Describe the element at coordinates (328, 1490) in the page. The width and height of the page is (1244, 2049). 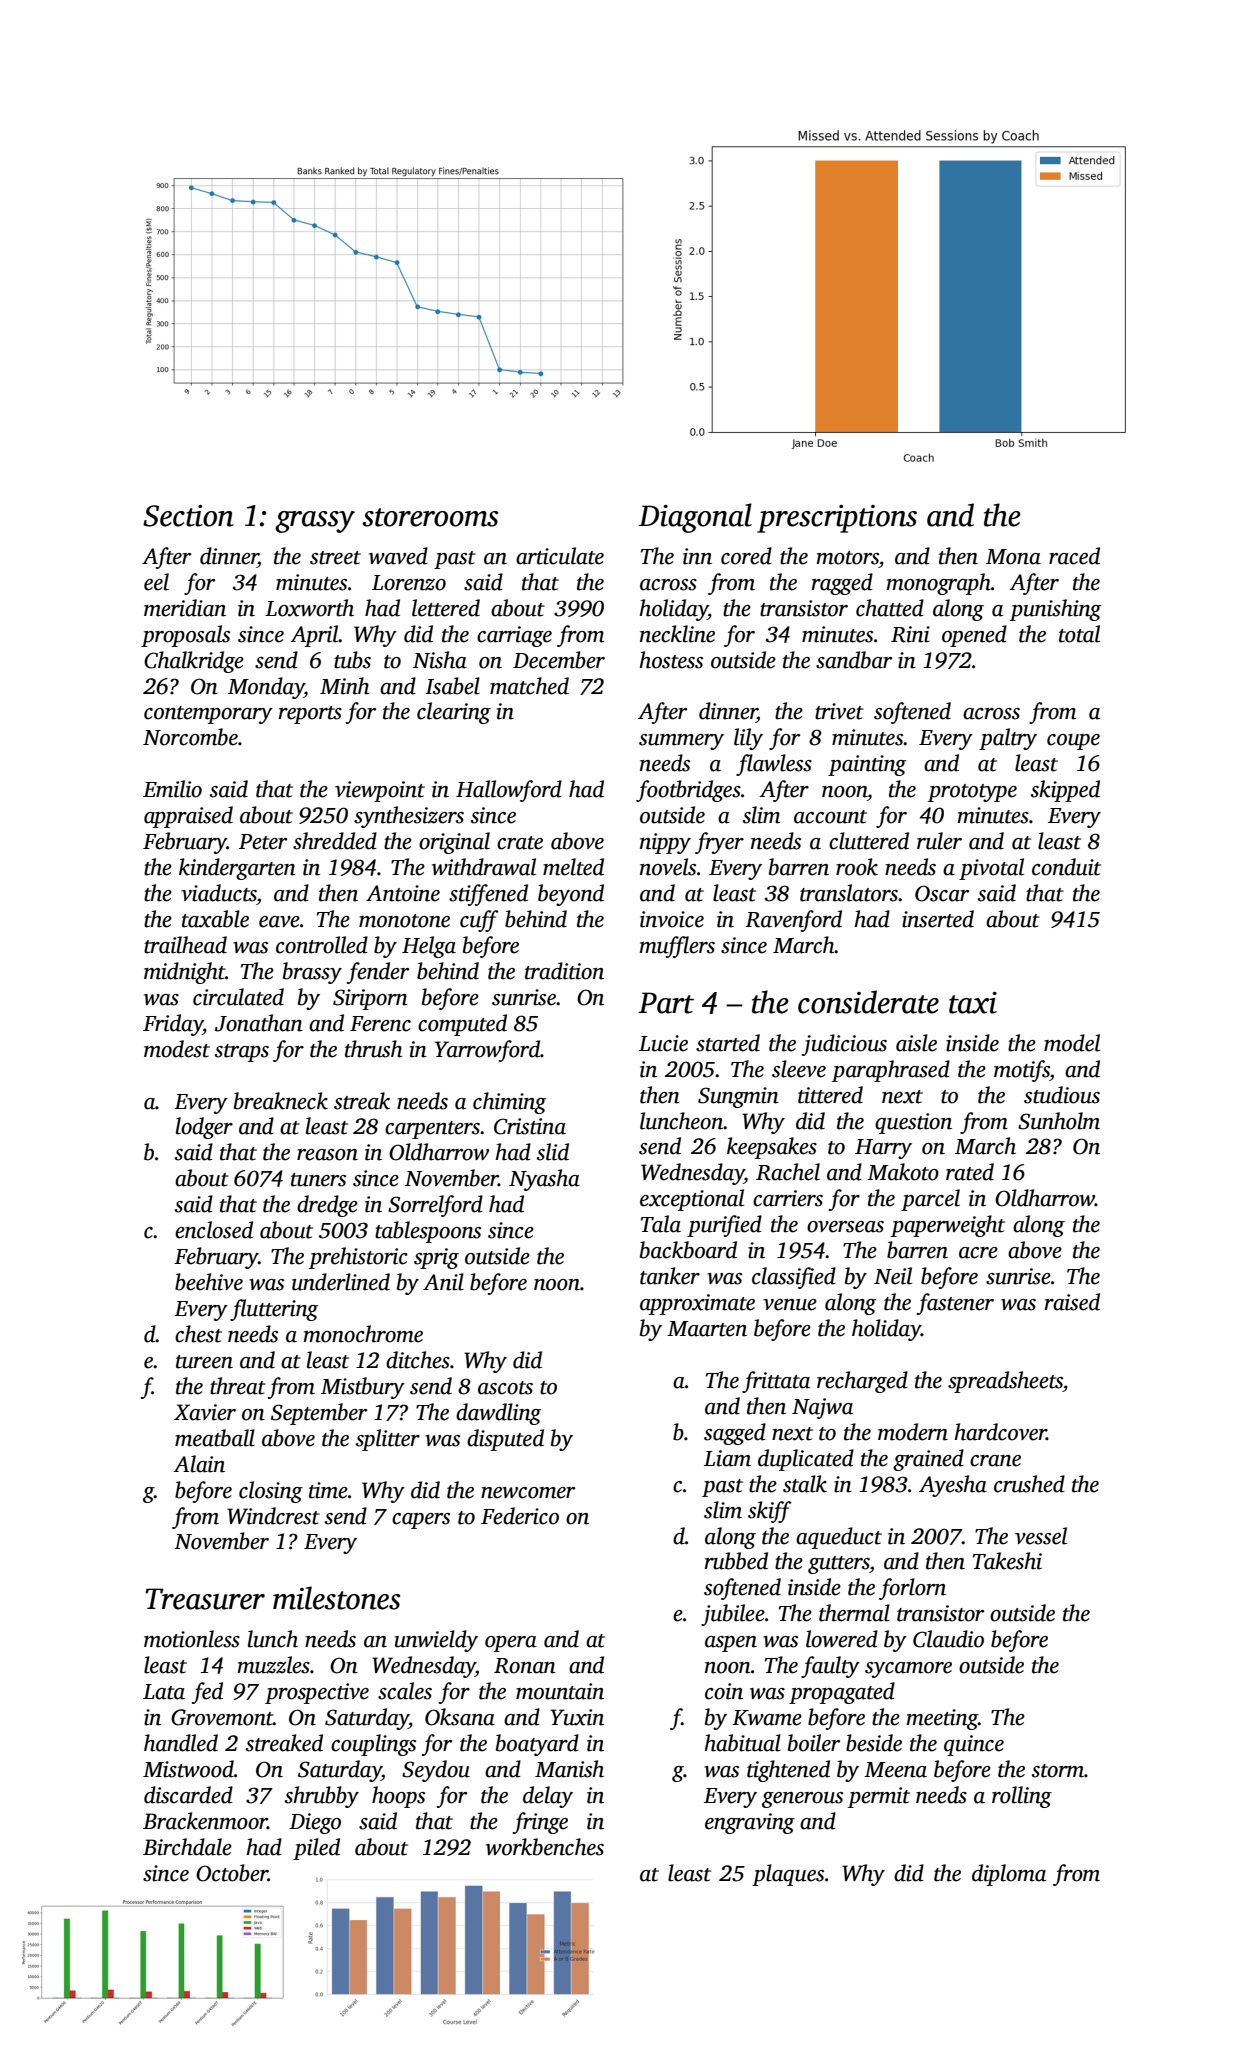
I see `time` at that location.
